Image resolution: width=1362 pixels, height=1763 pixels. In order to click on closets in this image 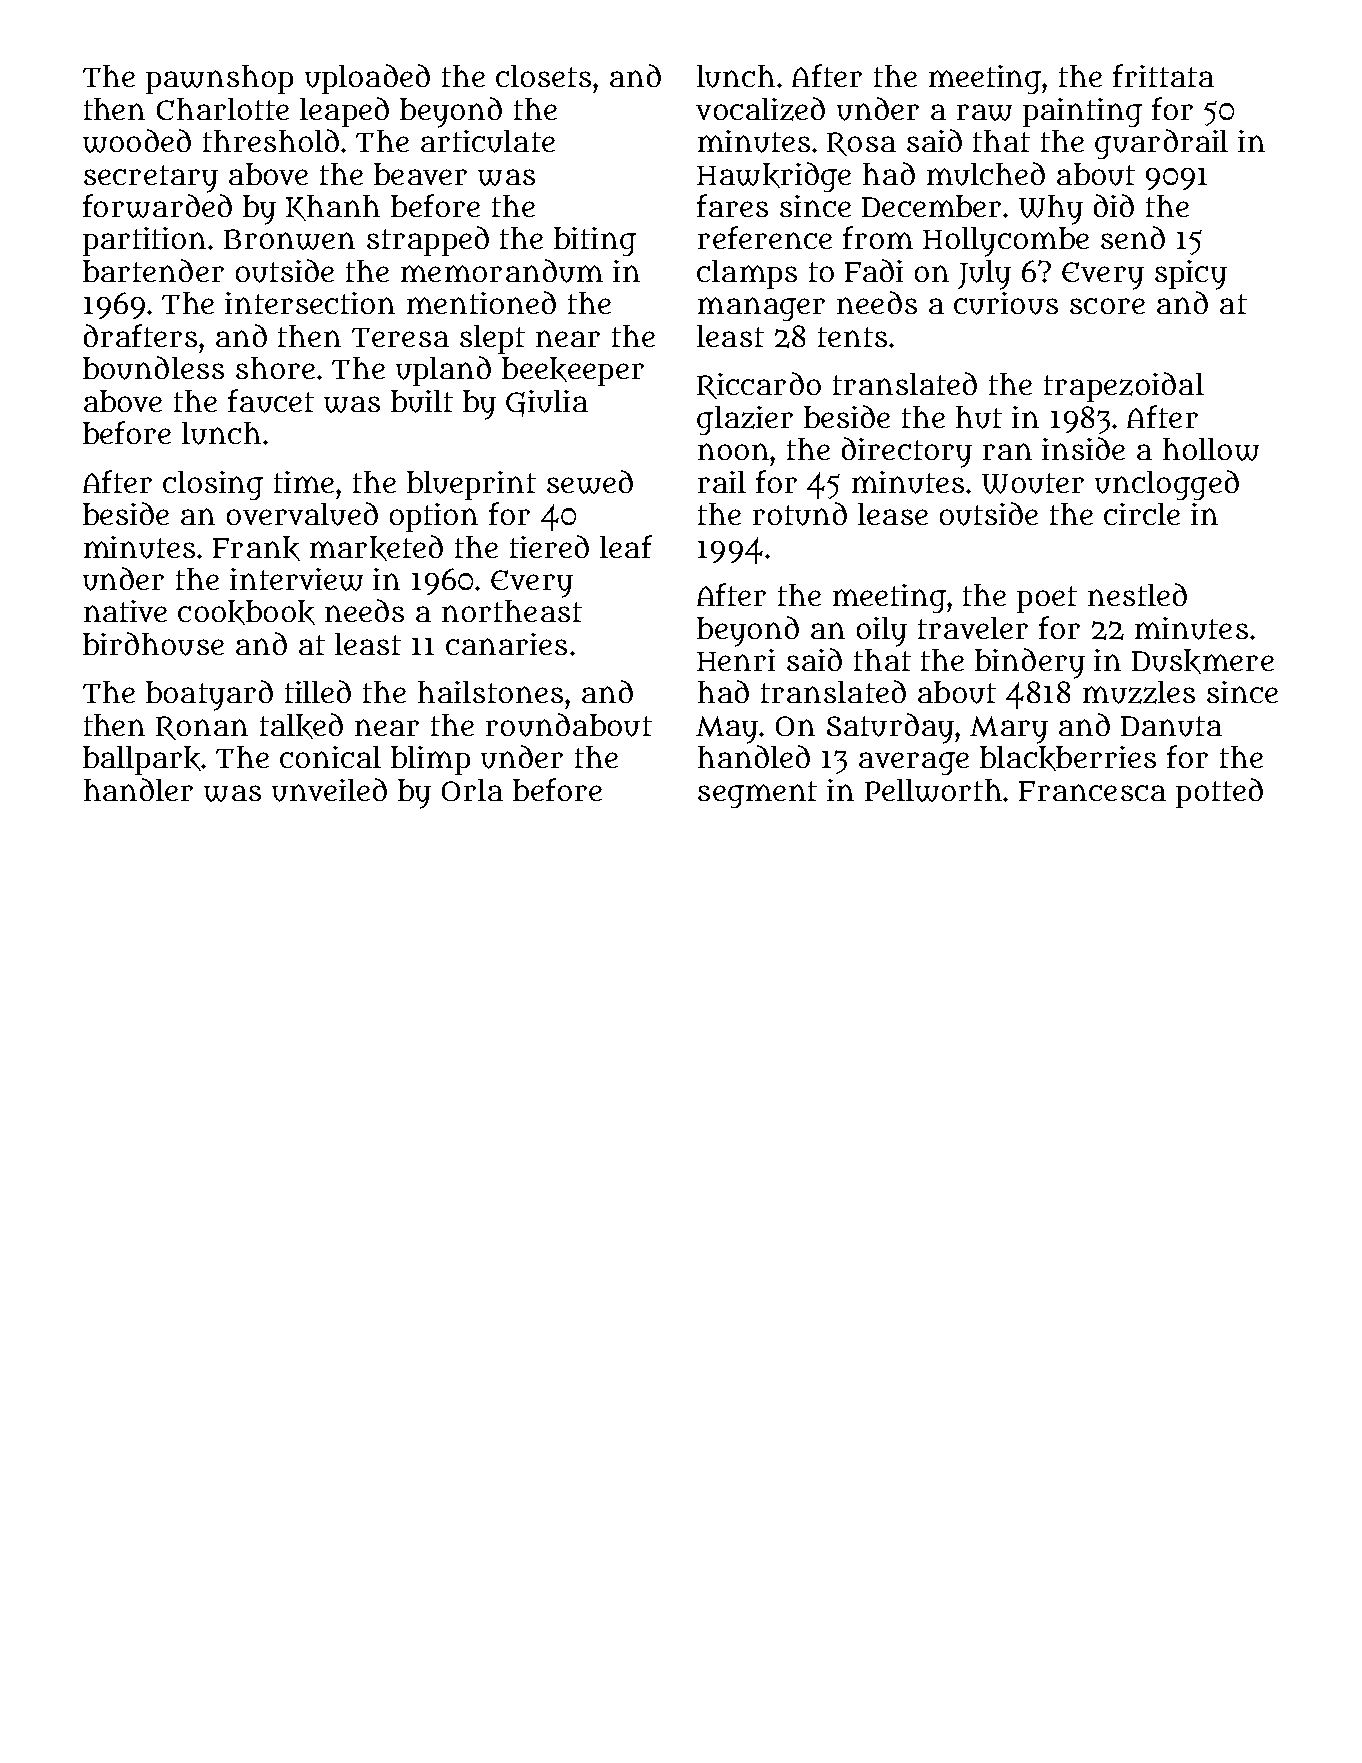, I will do `click(543, 76)`.
